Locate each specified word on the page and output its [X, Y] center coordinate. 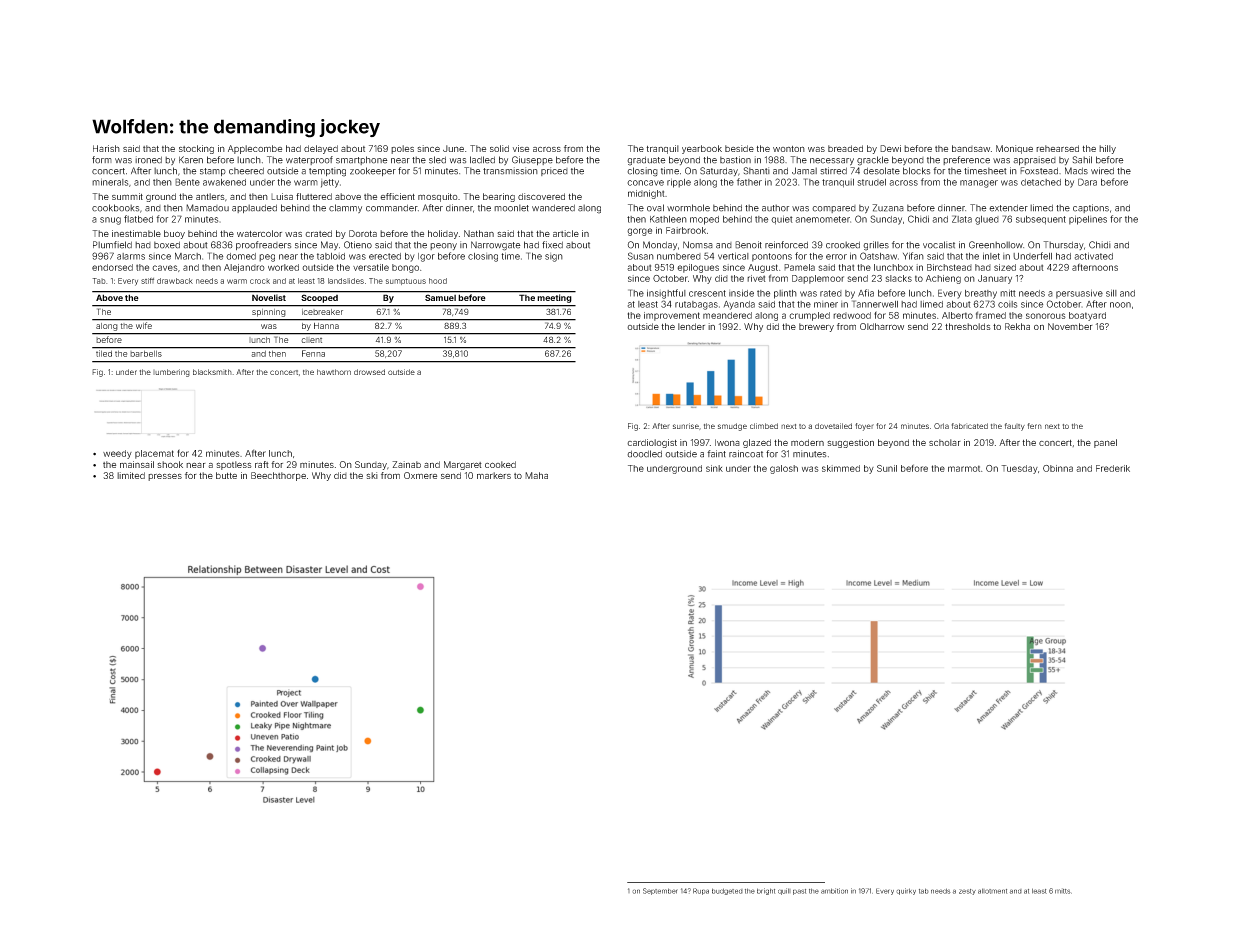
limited [131, 475]
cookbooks [115, 208]
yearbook [702, 149]
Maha [536, 475]
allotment [992, 891]
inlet [991, 256]
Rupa [701, 891]
